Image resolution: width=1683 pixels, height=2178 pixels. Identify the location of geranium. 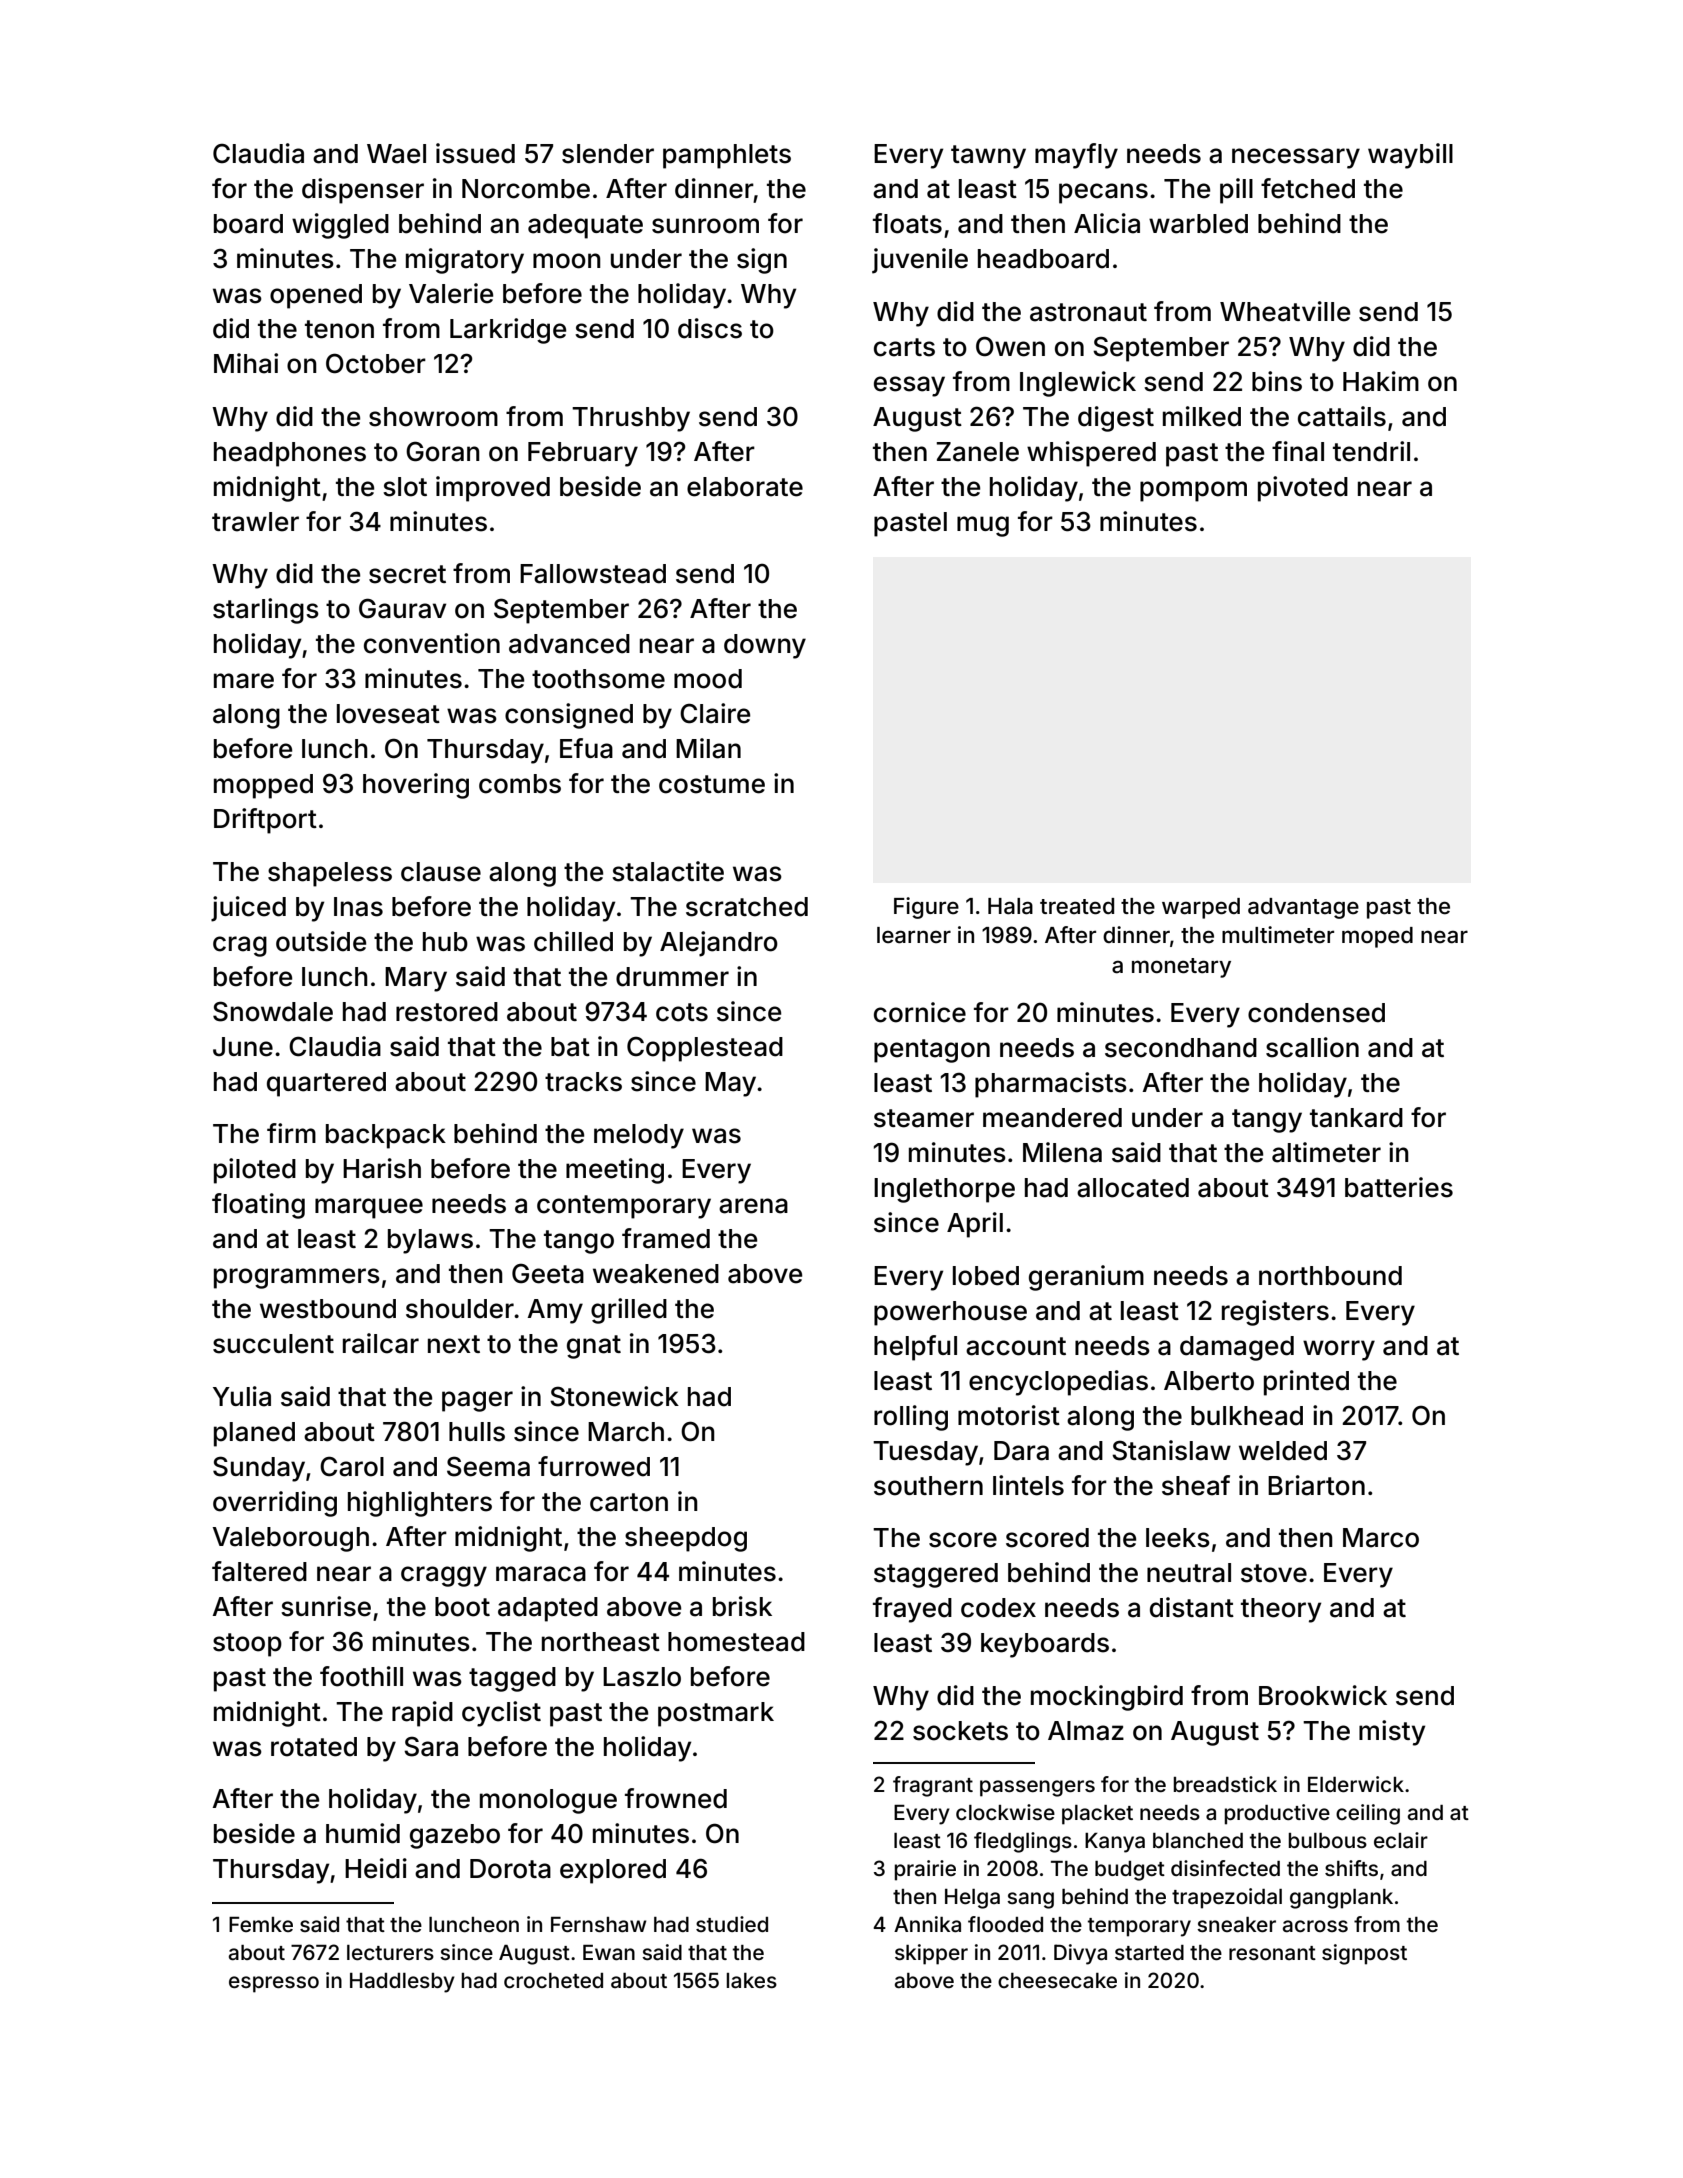
(1086, 1278).
